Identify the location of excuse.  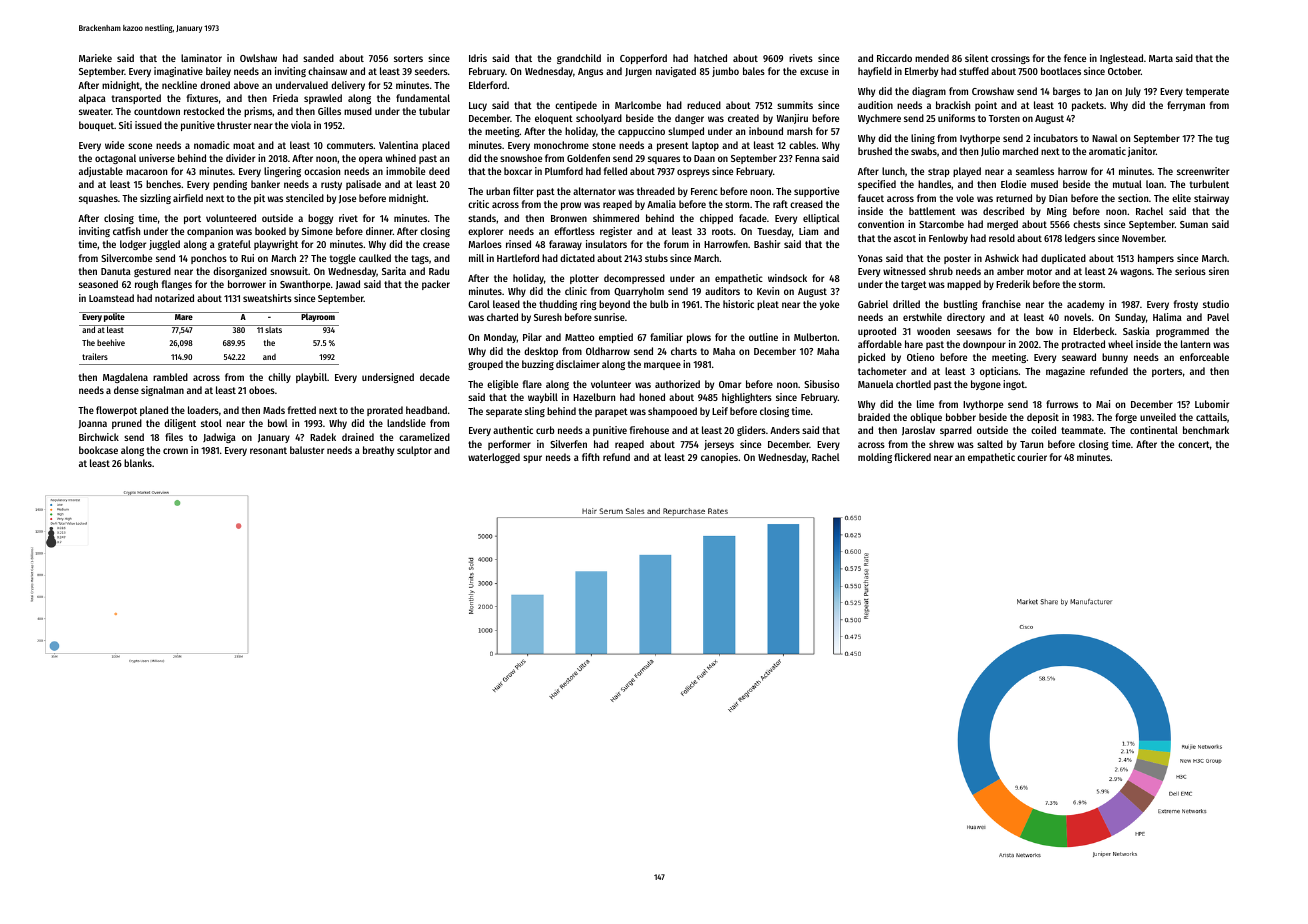
(814, 72).
